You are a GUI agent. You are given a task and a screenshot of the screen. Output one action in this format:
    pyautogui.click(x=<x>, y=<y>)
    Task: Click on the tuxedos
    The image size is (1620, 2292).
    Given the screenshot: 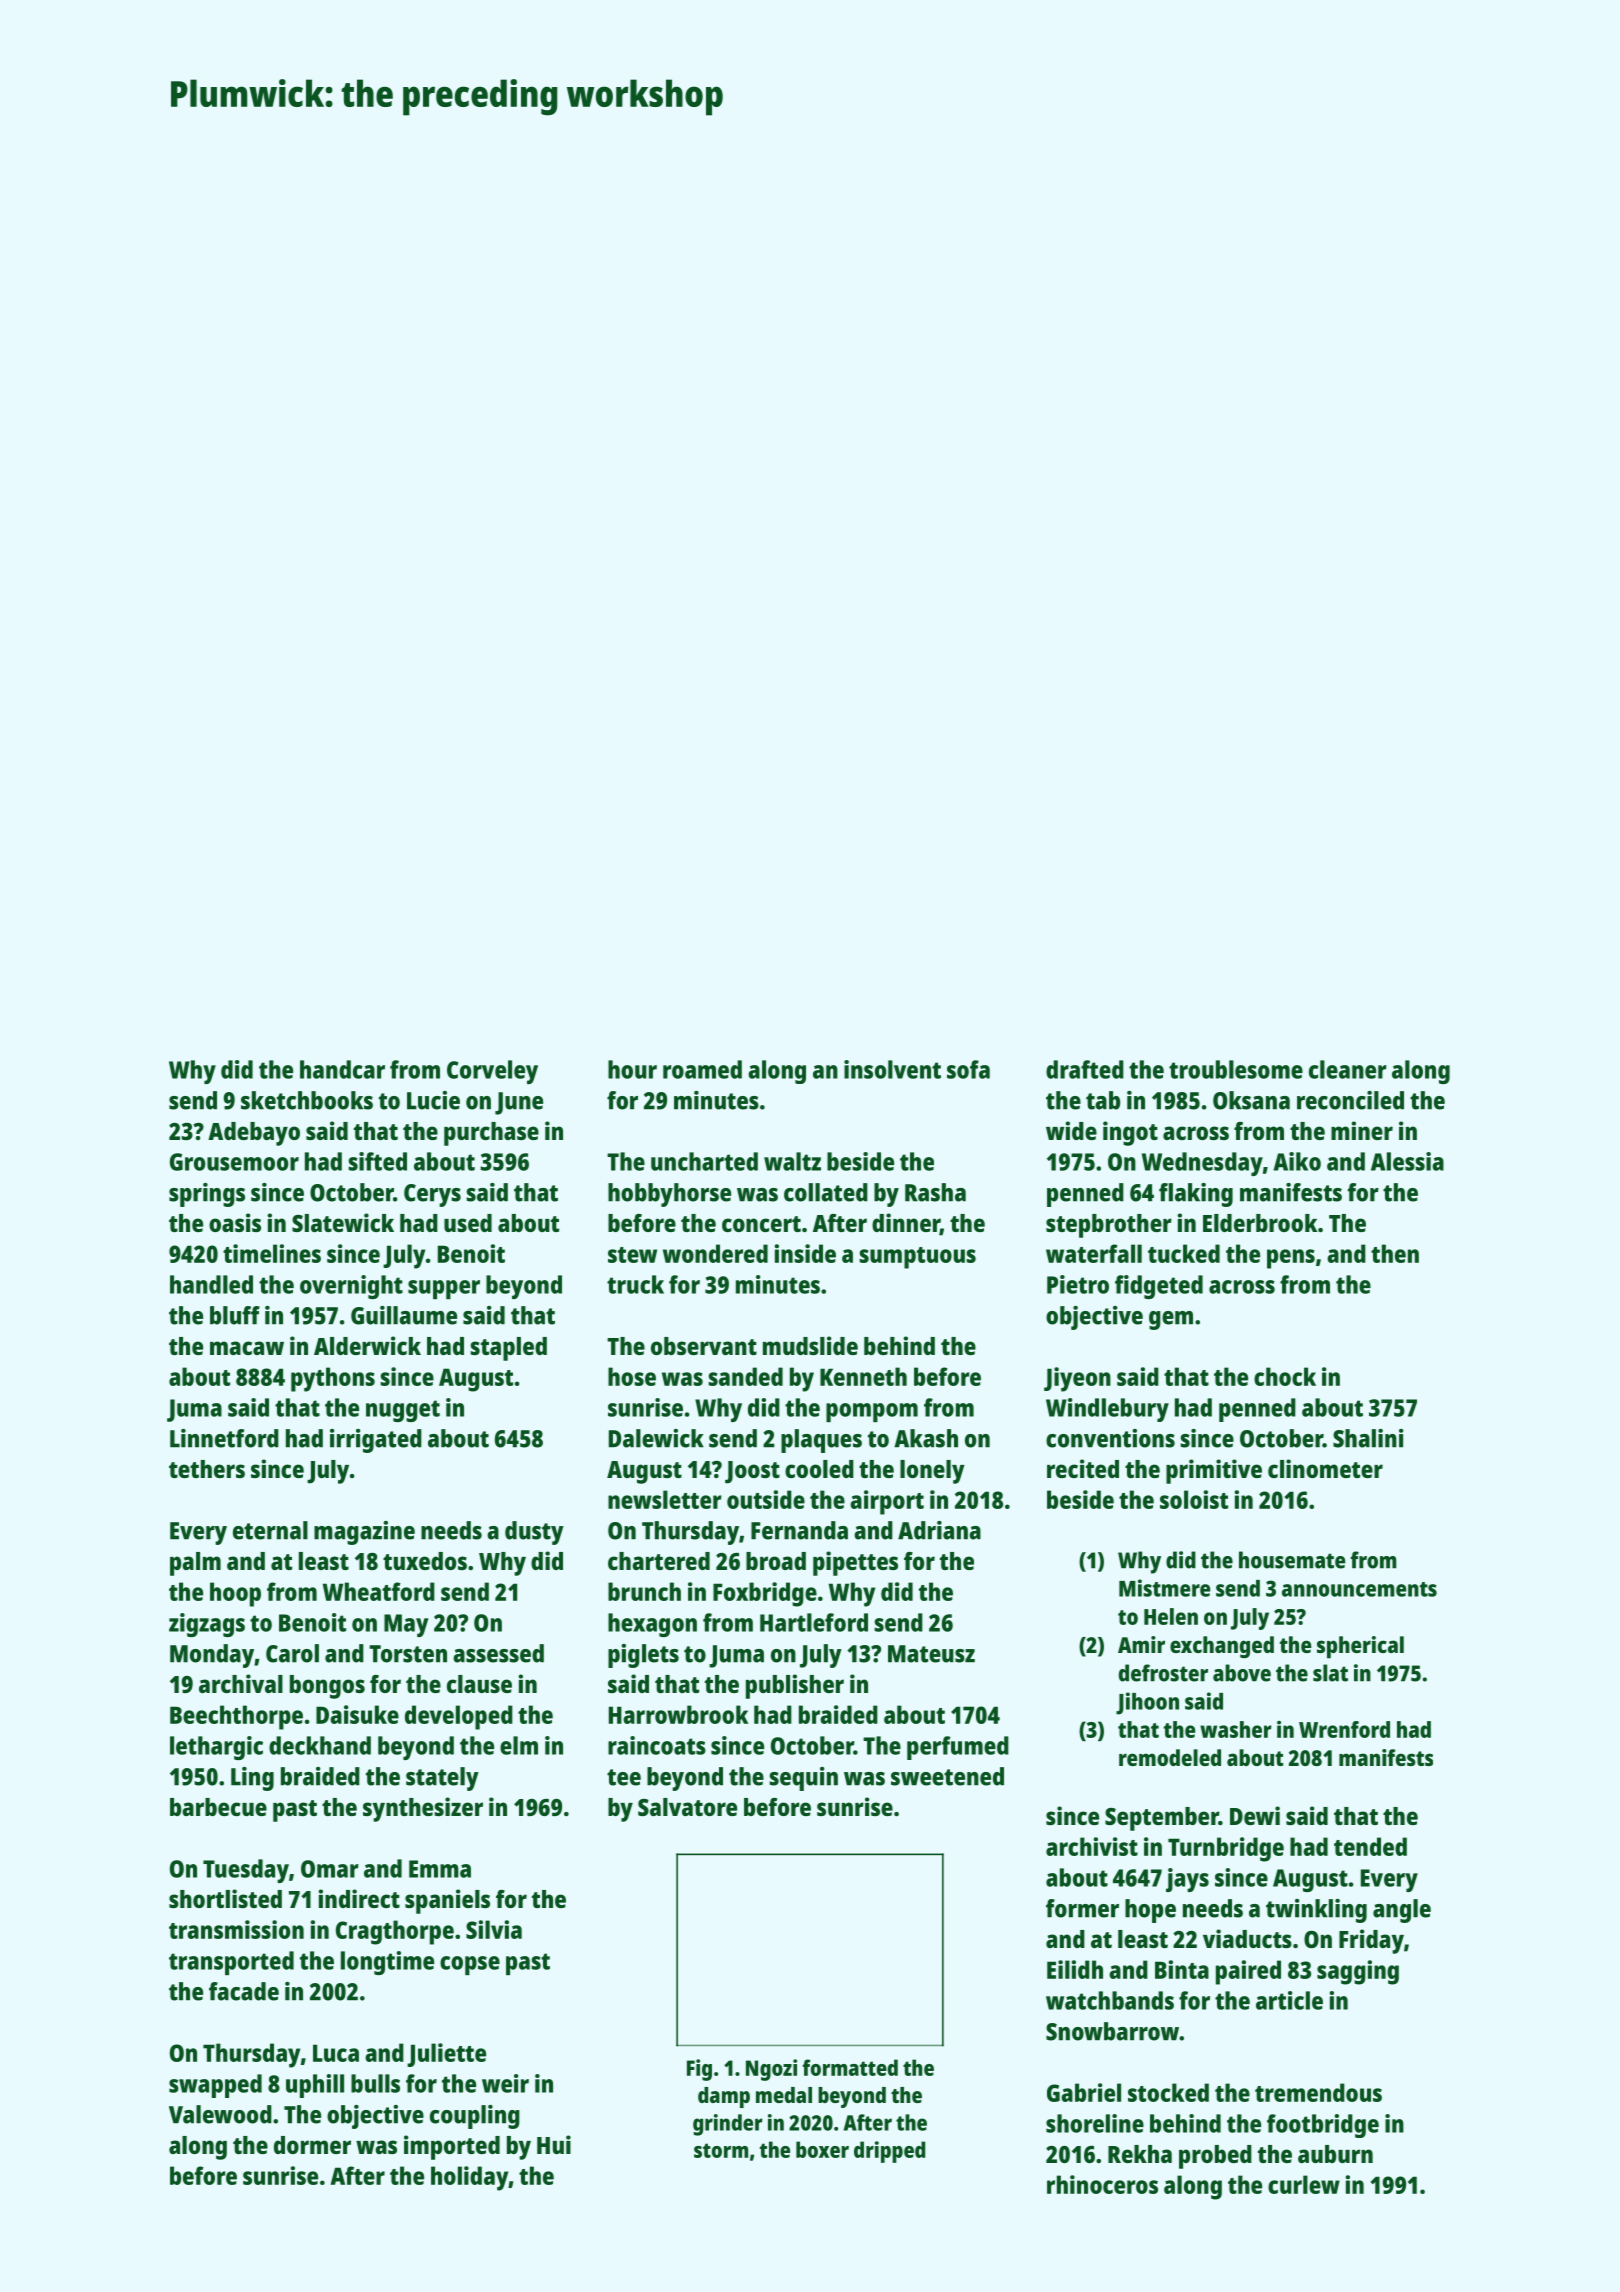 What is the action you would take?
    pyautogui.click(x=425, y=1561)
